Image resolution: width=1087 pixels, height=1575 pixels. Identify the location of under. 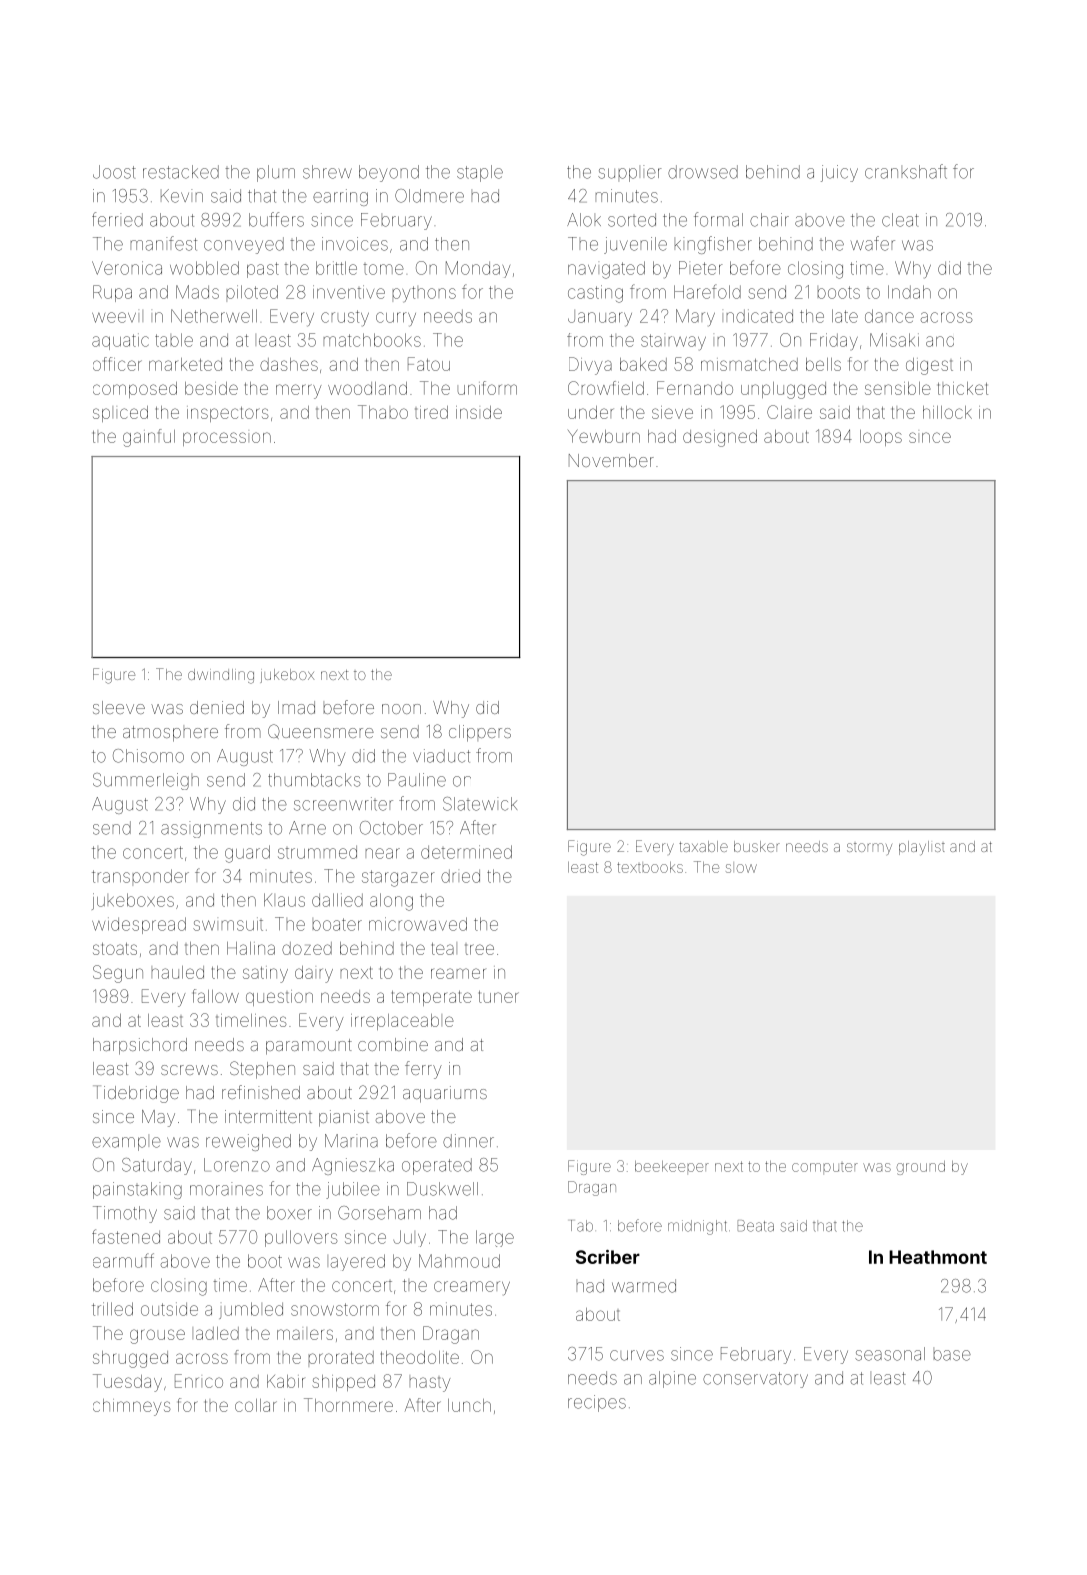
(591, 412).
